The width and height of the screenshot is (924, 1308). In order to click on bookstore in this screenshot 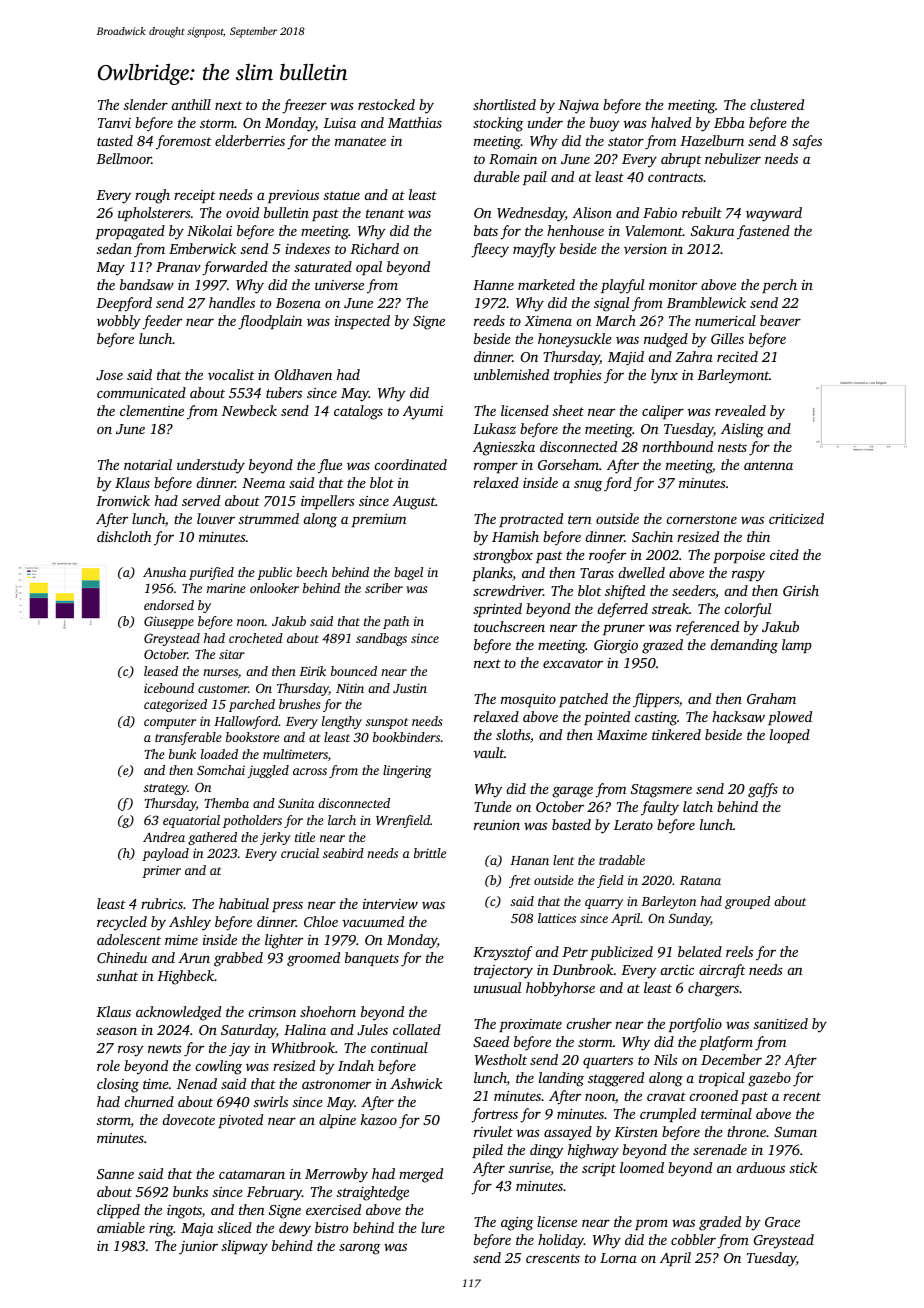, I will do `click(253, 737)`.
